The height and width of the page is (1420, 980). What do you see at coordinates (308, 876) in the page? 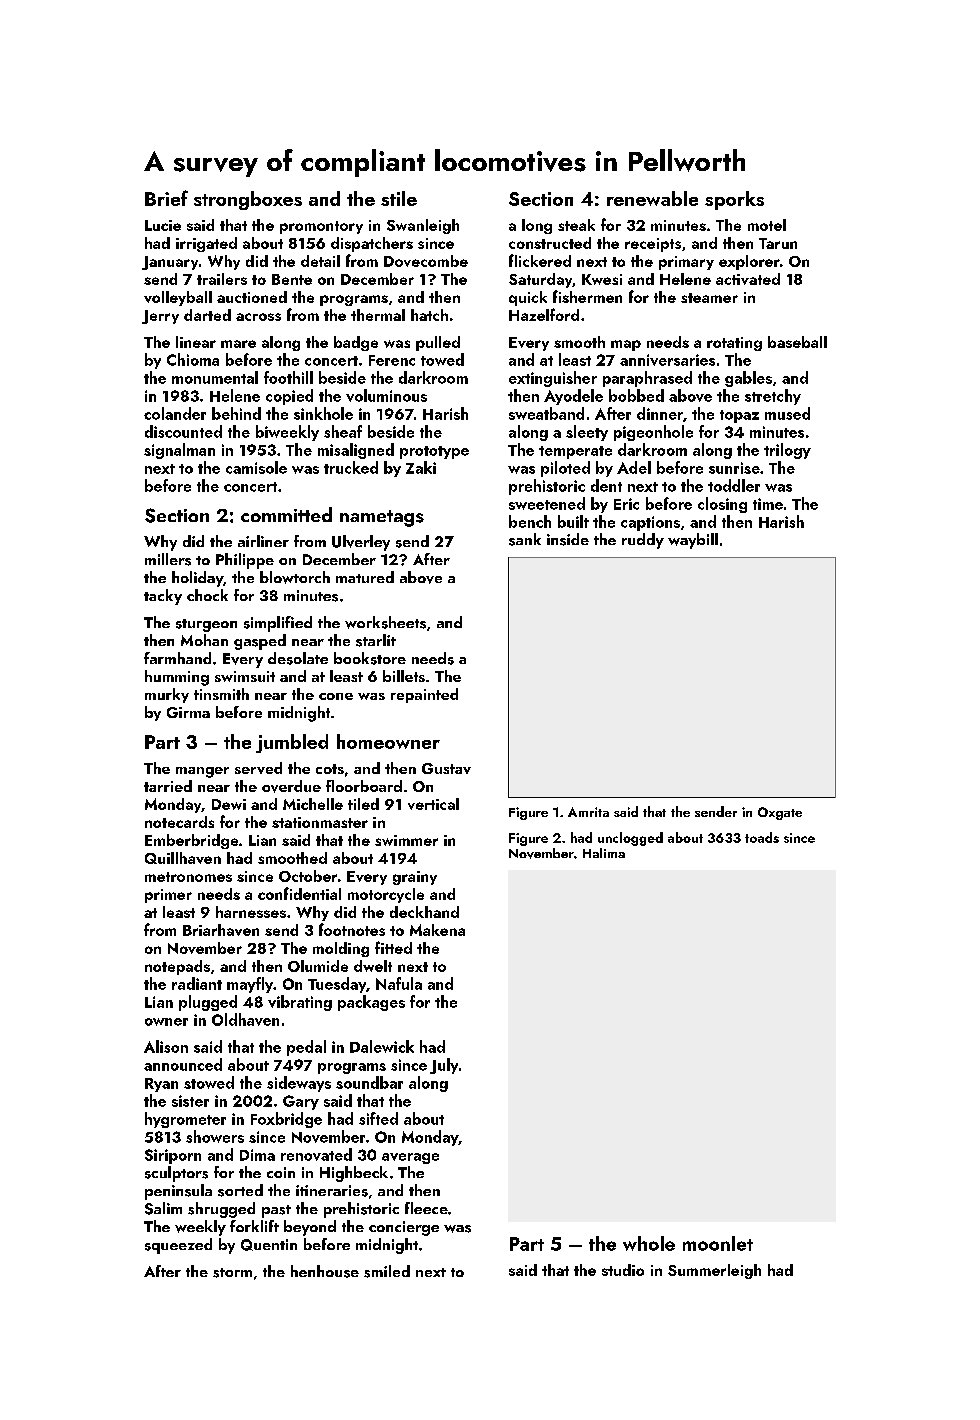
I see `October` at bounding box center [308, 876].
